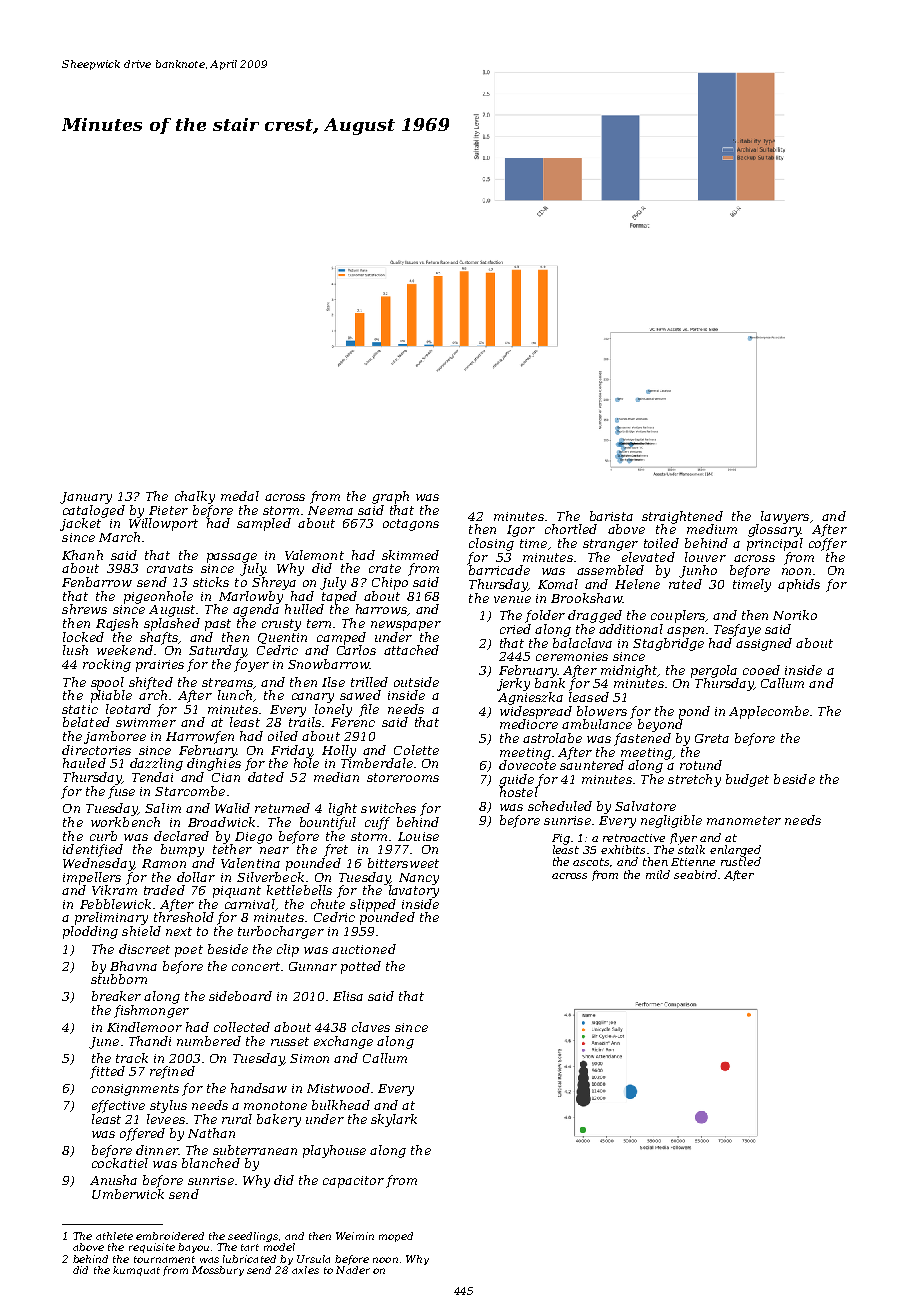 The height and width of the screenshot is (1316, 908). Describe the element at coordinates (390, 497) in the screenshot. I see `graph` at that location.
